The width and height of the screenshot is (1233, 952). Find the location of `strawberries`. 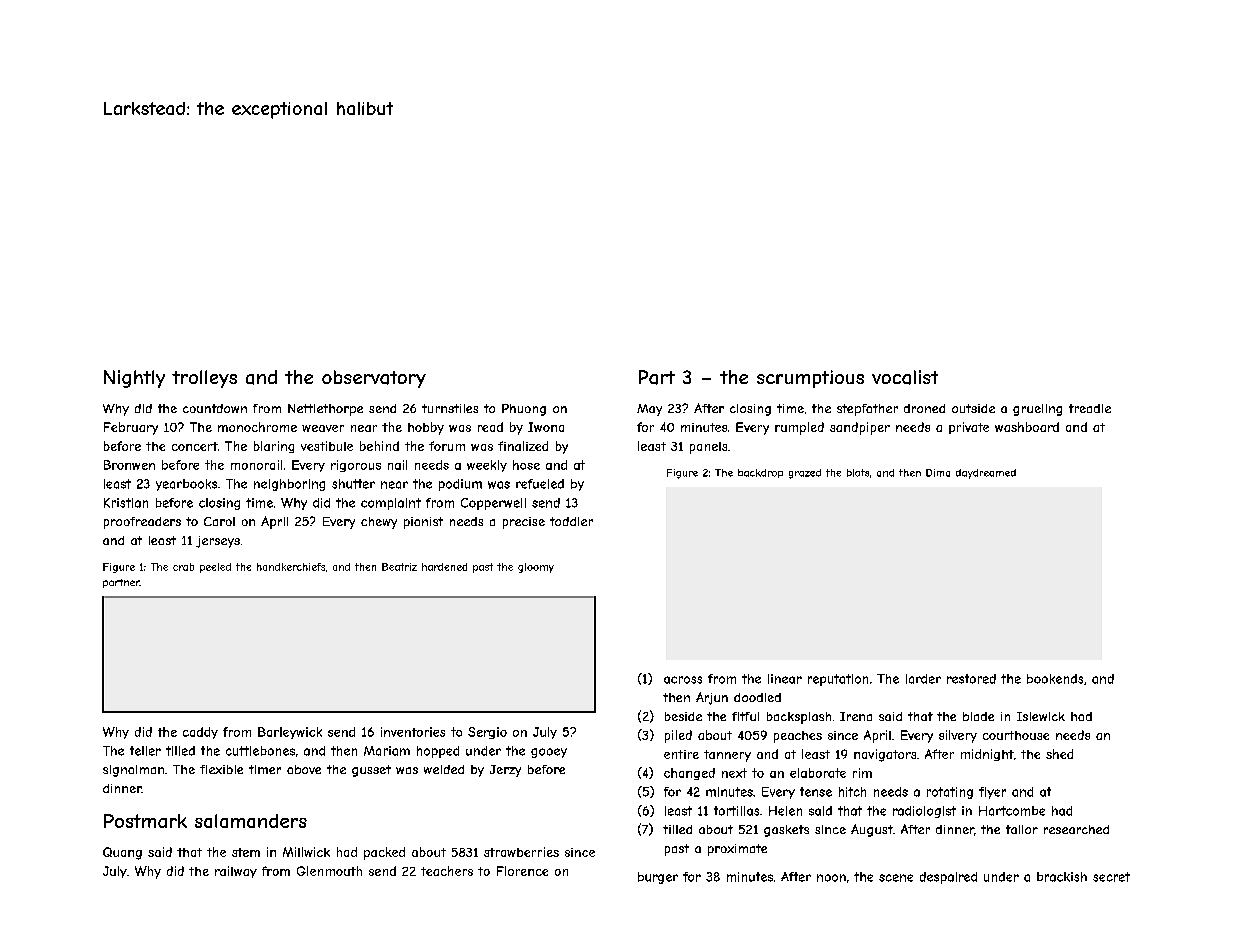

strawberries is located at coordinates (521, 852).
